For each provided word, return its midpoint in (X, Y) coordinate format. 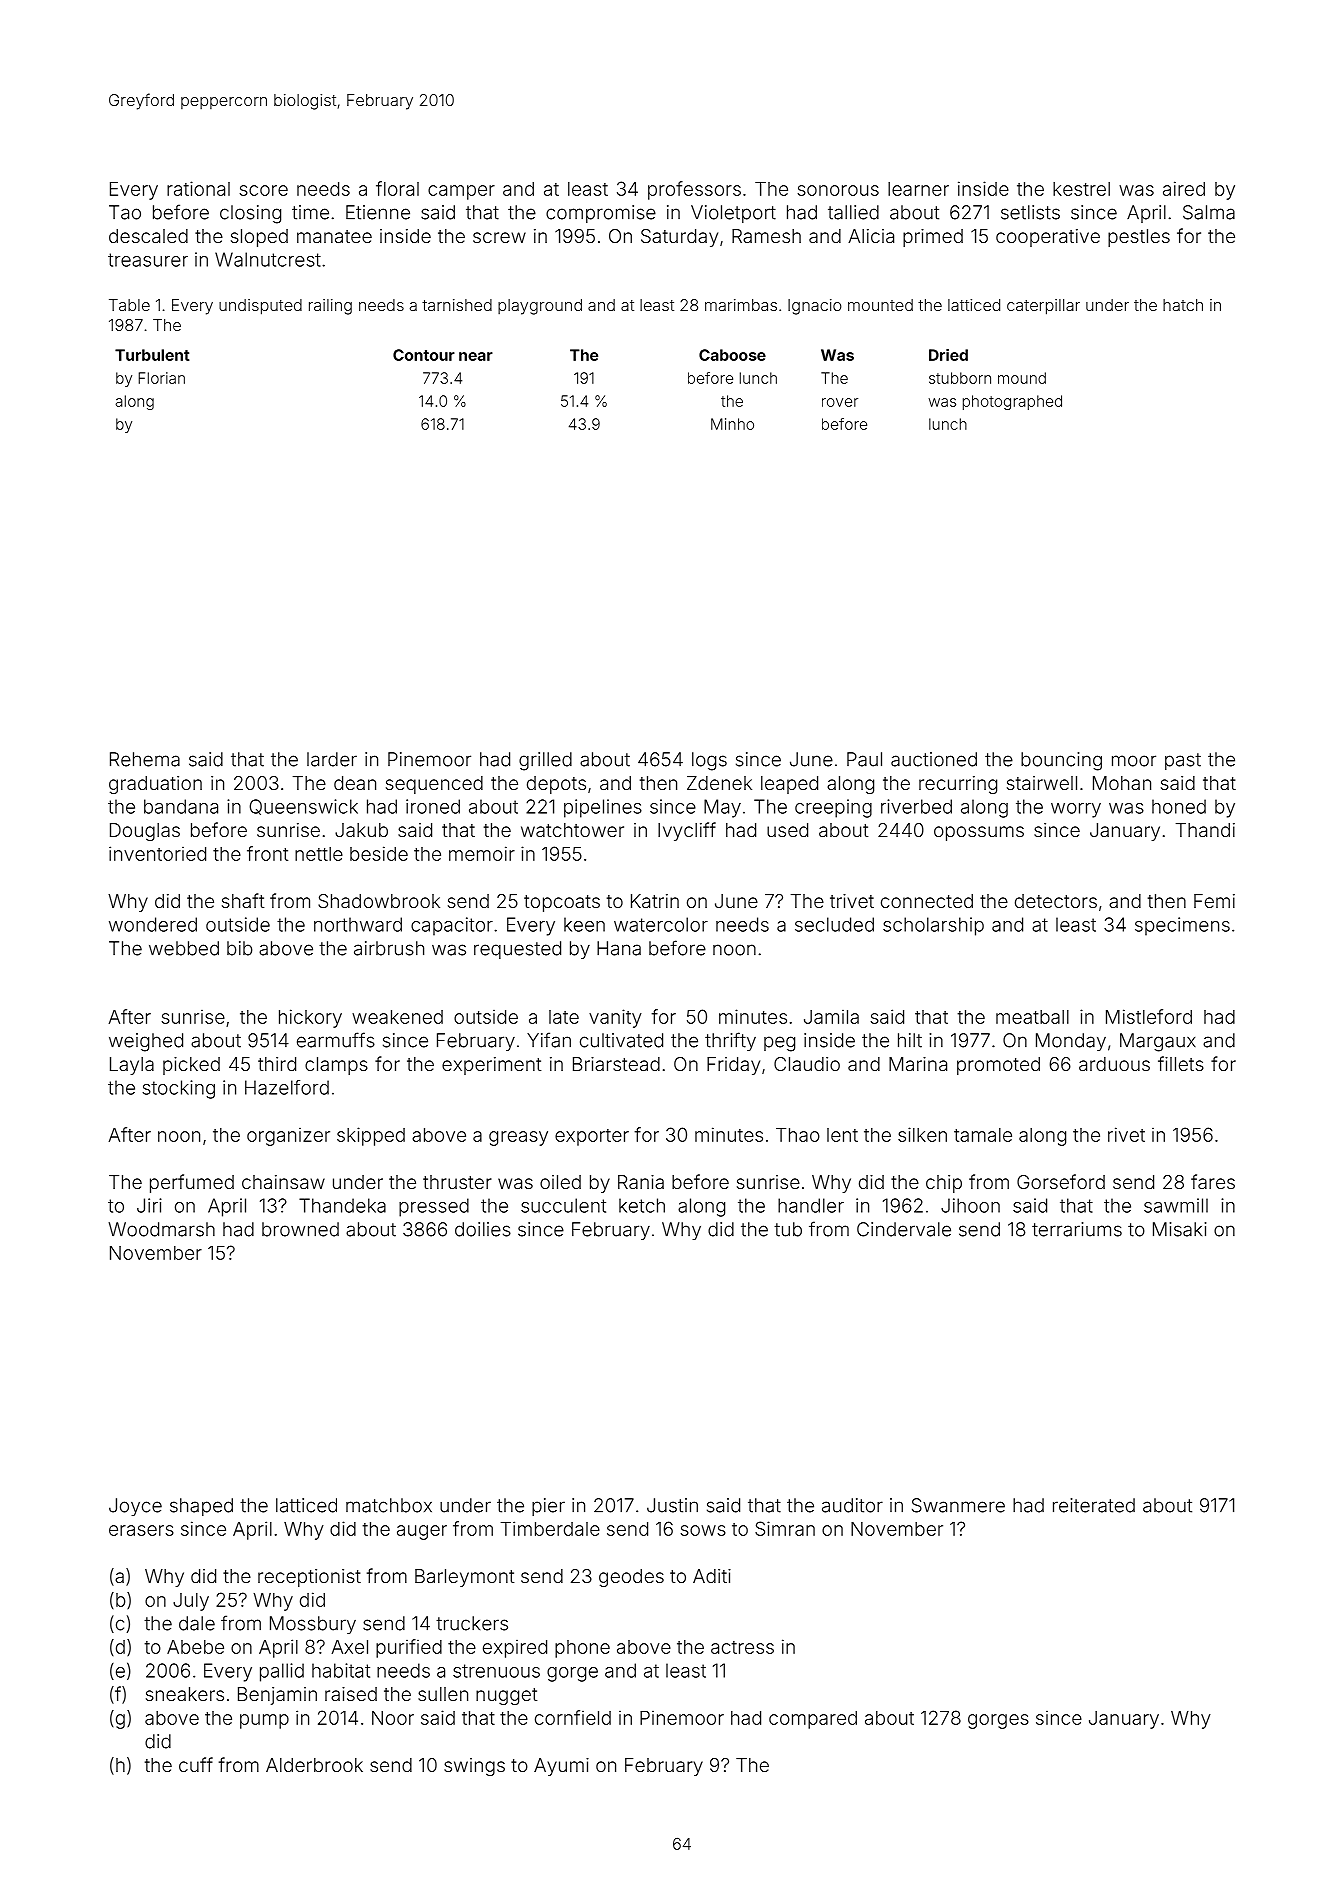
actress (742, 1647)
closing (250, 214)
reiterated (1094, 1505)
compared (813, 1720)
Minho (732, 424)
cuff (196, 1764)
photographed (1012, 402)
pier (548, 1507)
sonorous (838, 190)
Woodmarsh (161, 1229)
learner (918, 189)
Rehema (145, 759)
